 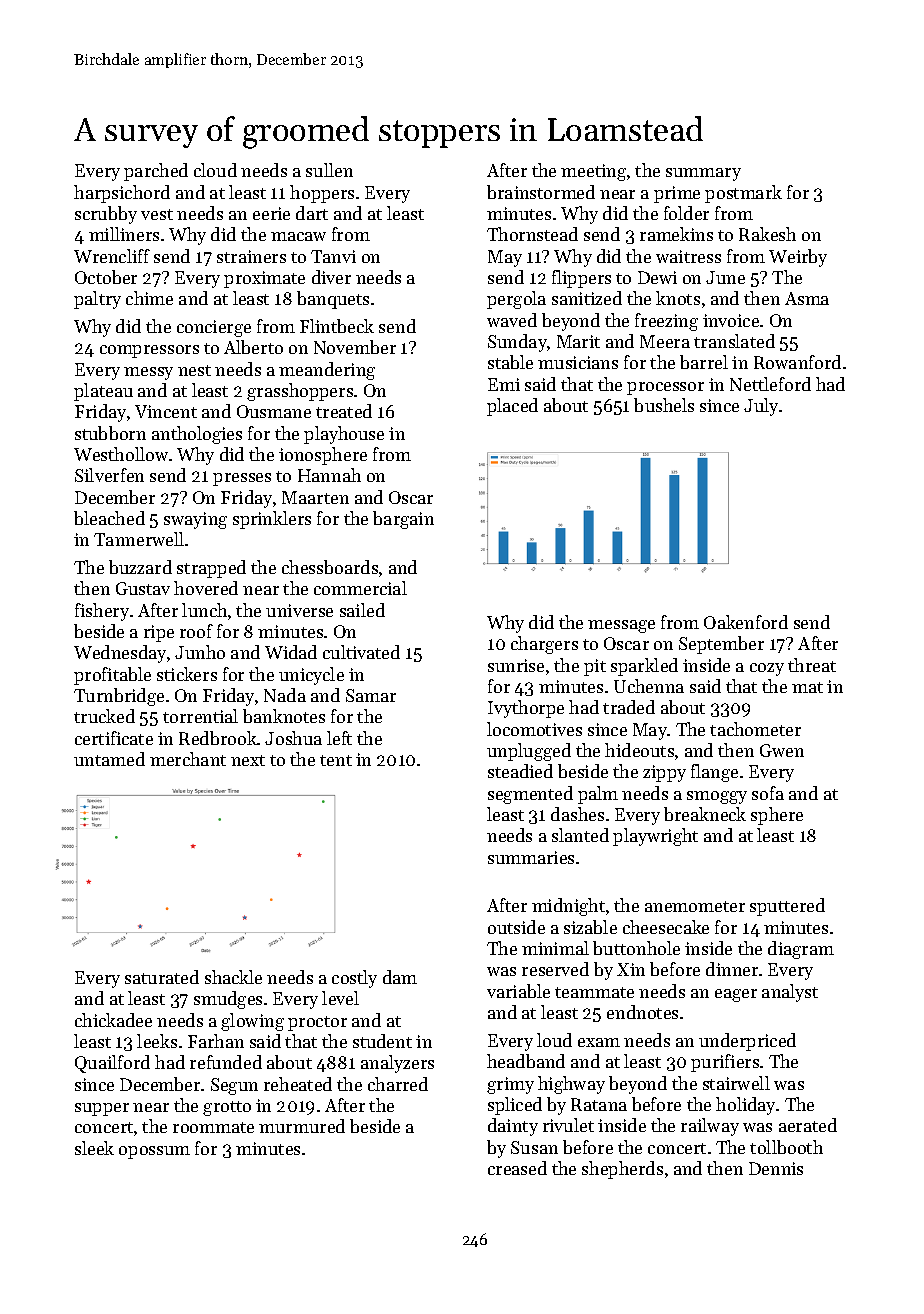 I want to click on creased, so click(x=517, y=1168).
